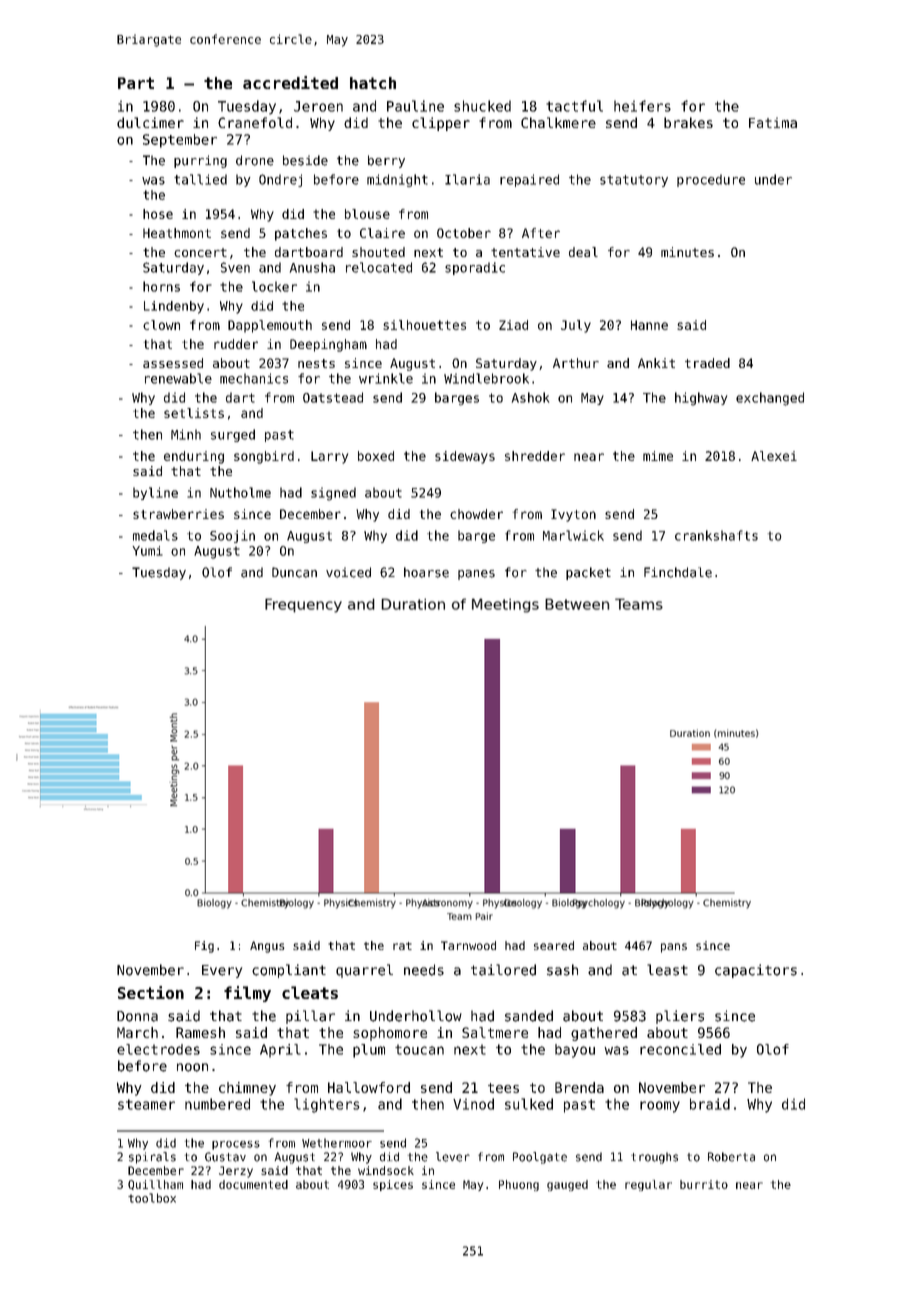  What do you see at coordinates (482, 106) in the screenshot?
I see `shucked` at bounding box center [482, 106].
